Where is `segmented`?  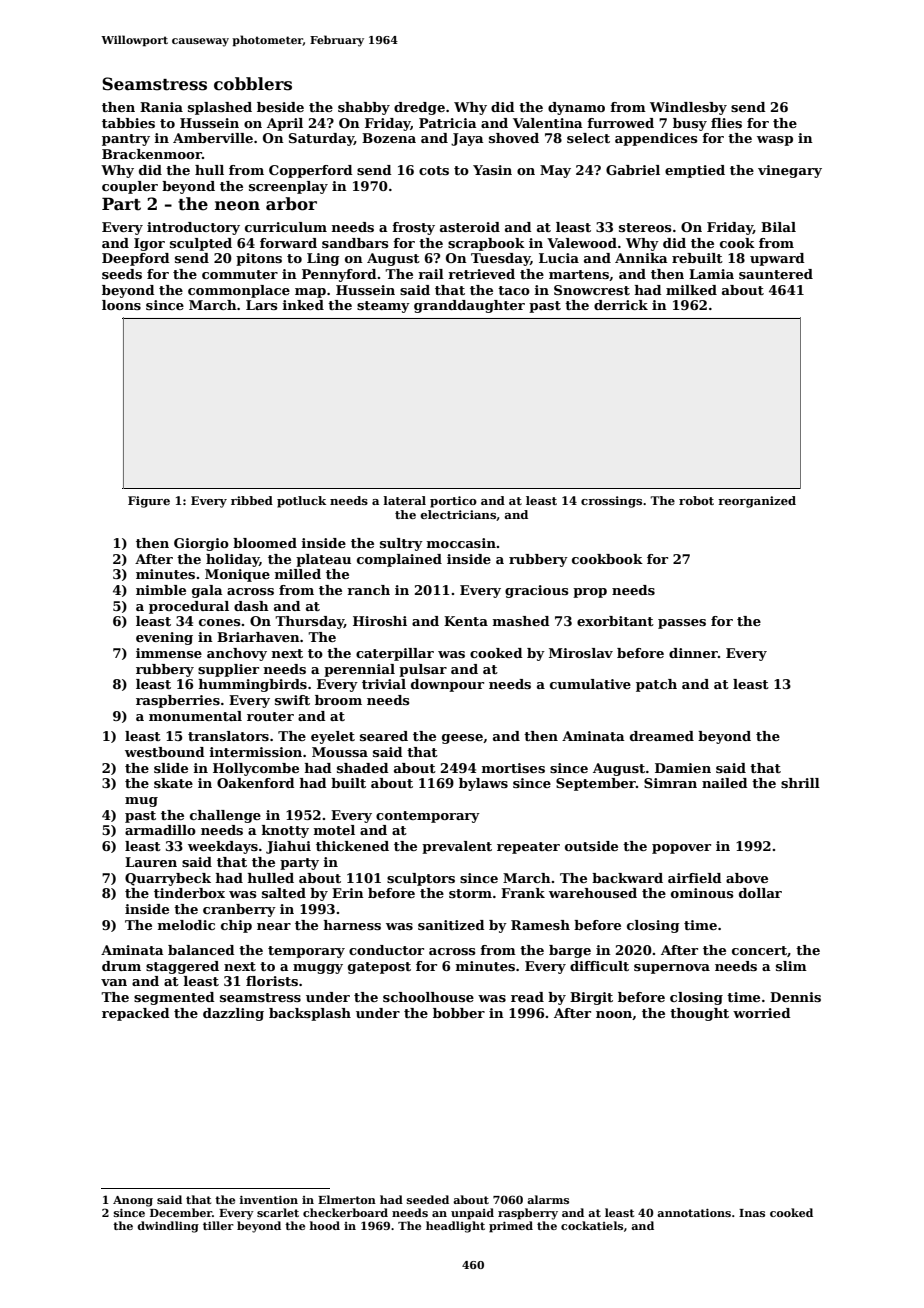
segmented is located at coordinates (174, 998).
